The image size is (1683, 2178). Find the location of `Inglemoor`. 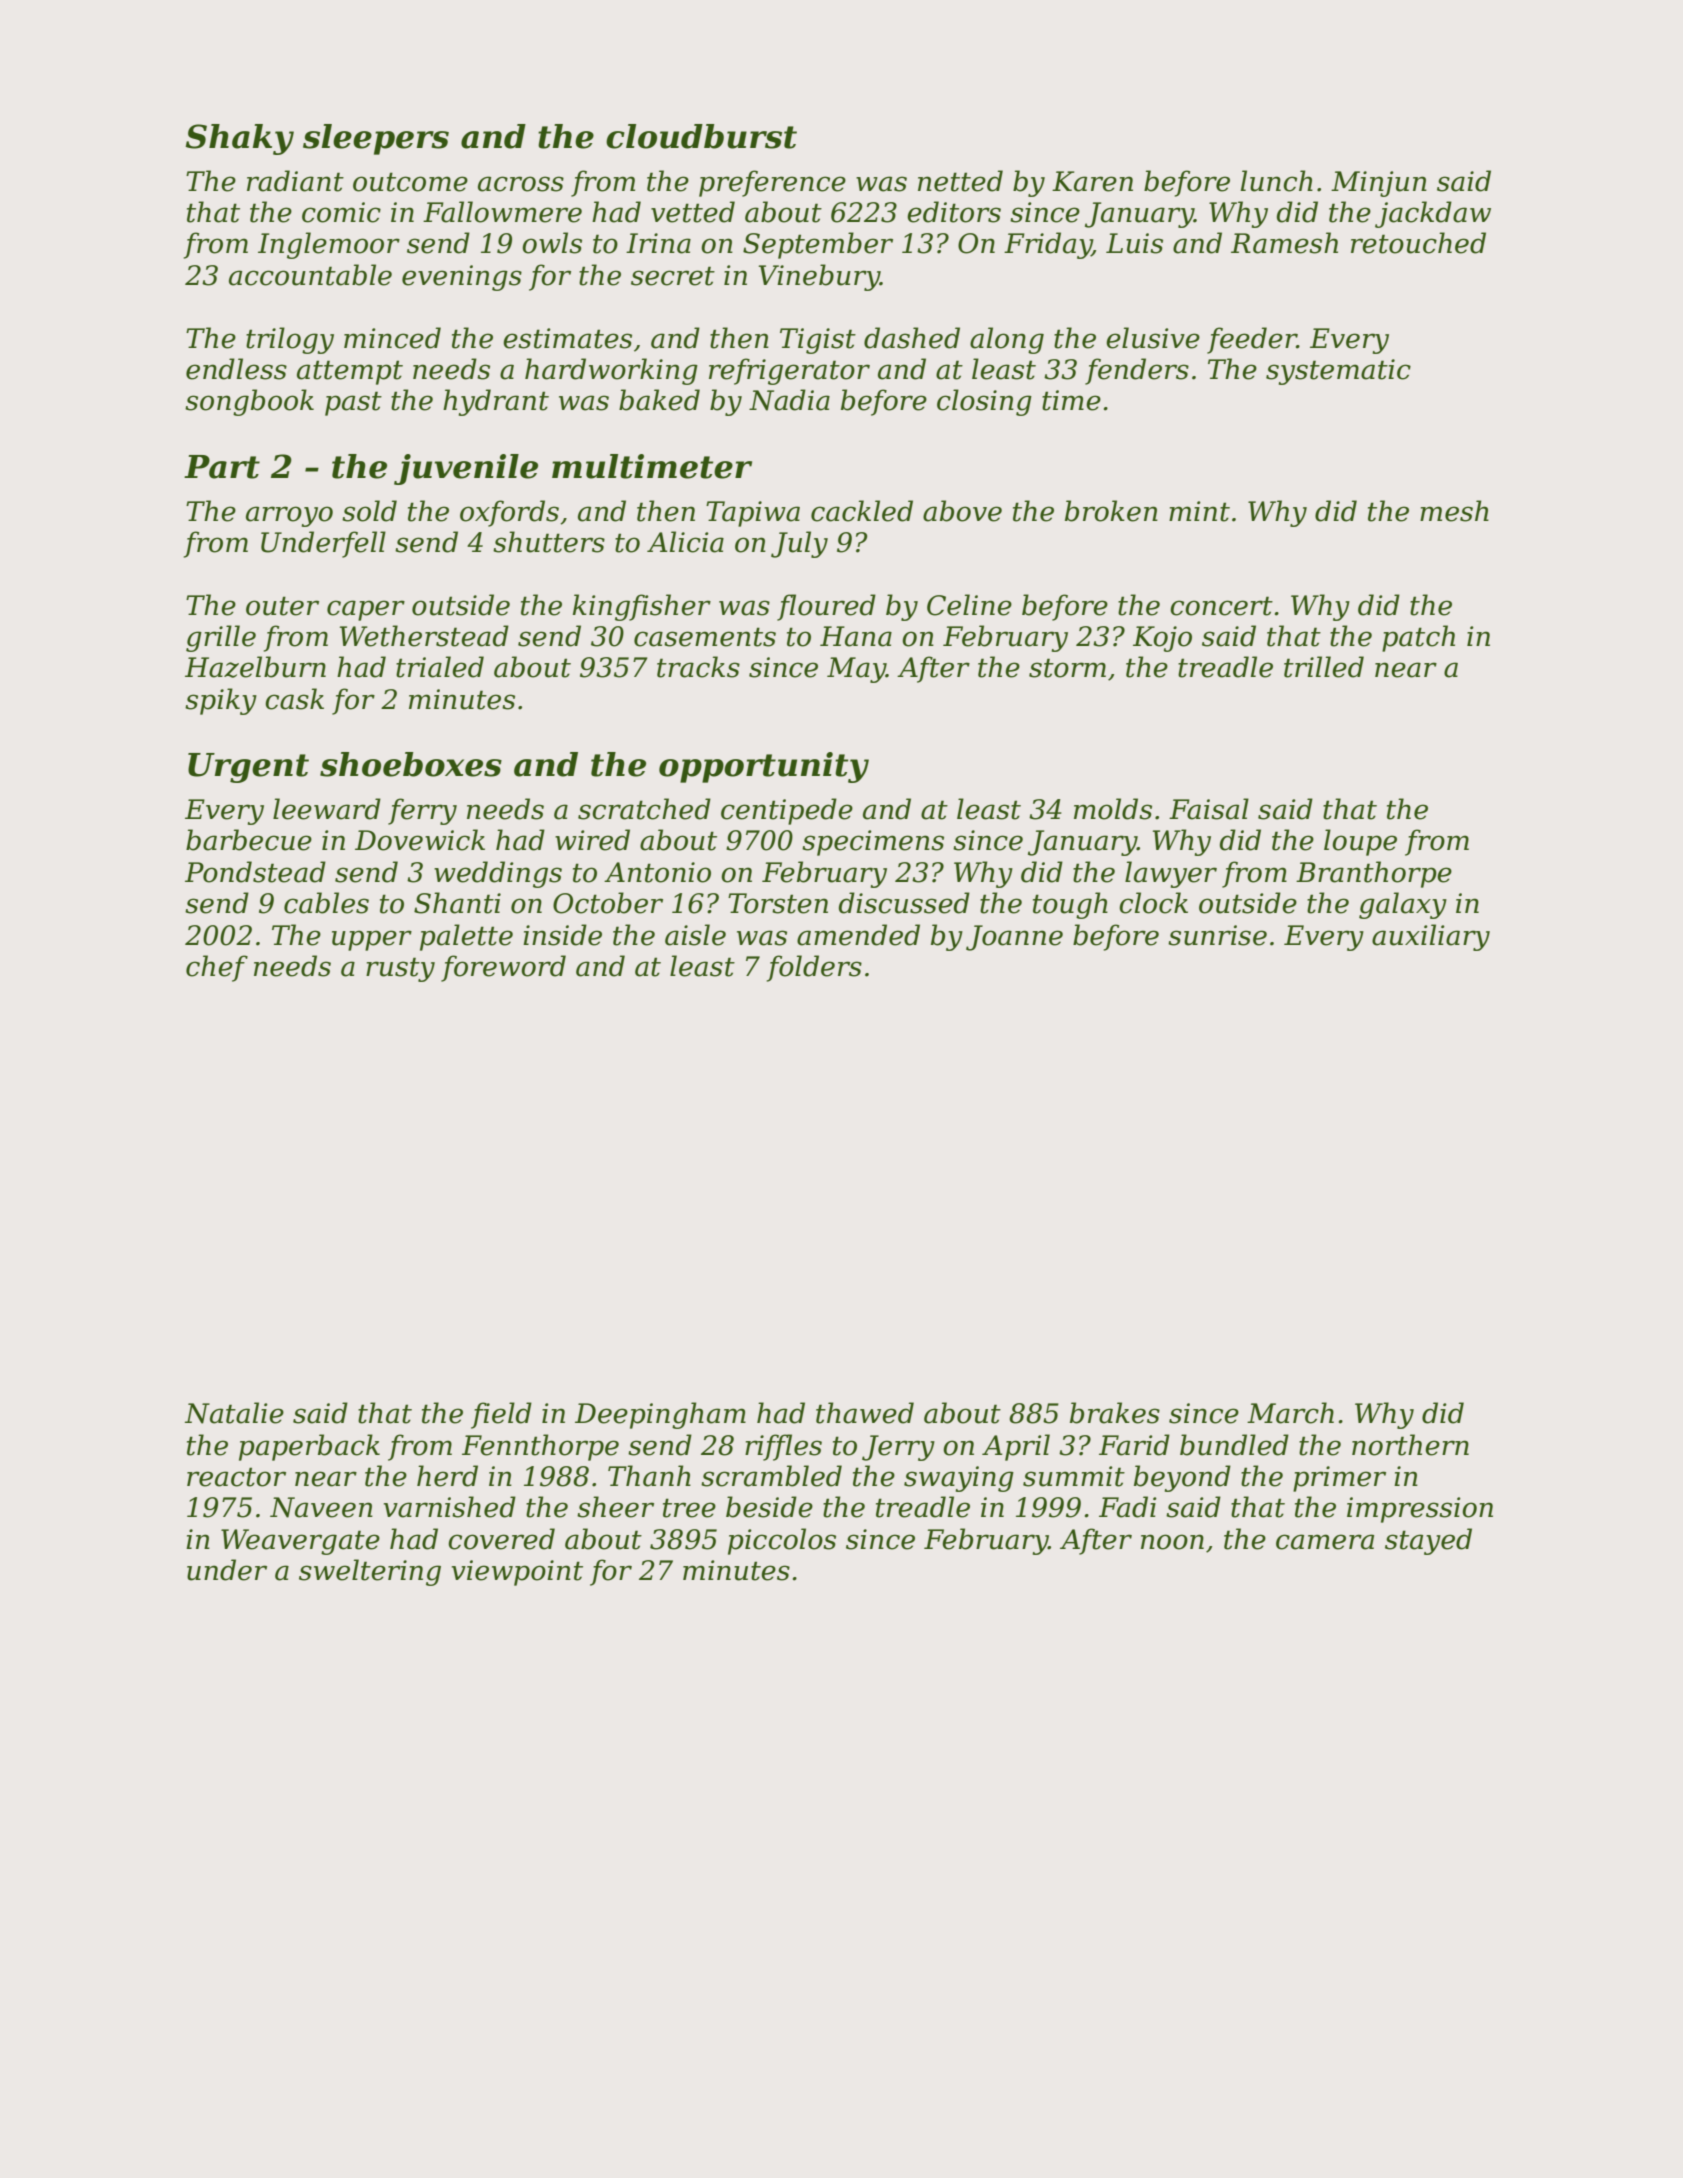

Inglemoor is located at coordinates (329, 245).
